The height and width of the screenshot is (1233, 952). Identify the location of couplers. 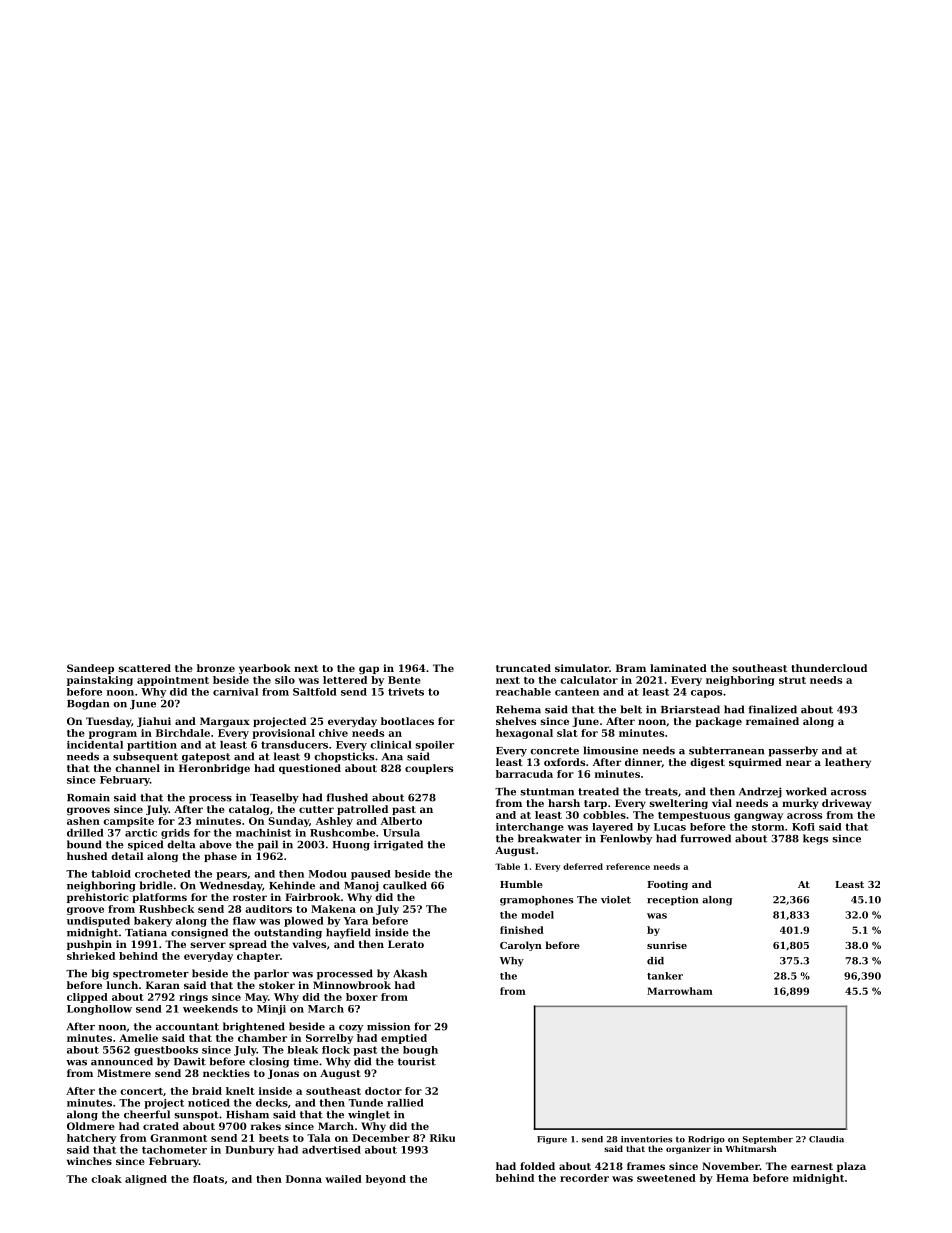
(429, 769).
